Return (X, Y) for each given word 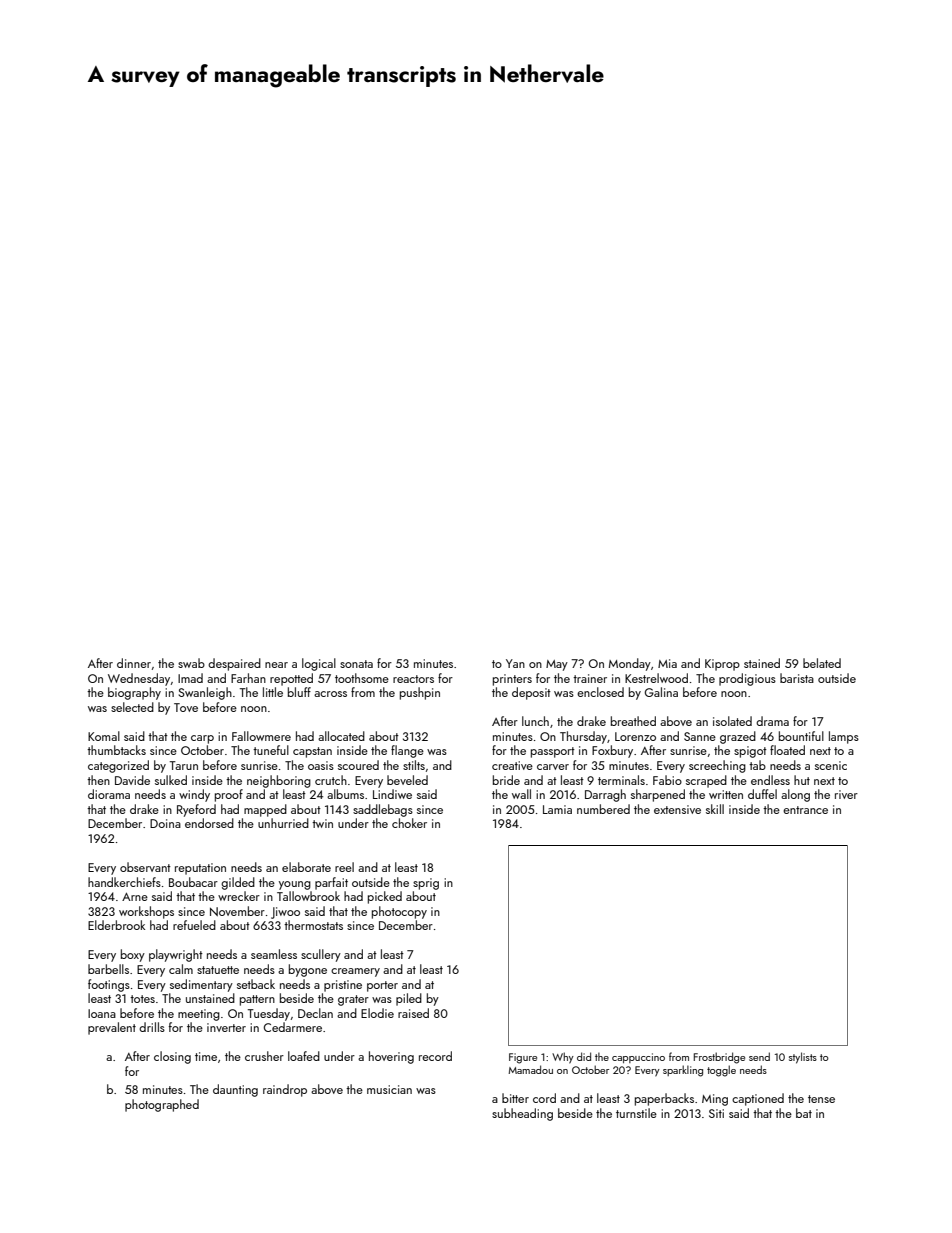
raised (413, 1013)
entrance (805, 810)
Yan (515, 663)
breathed (633, 721)
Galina (661, 692)
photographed (162, 1105)
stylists (803, 1058)
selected (132, 707)
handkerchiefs (124, 882)
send (759, 1056)
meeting (199, 1015)
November (237, 911)
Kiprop (722, 665)
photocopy (399, 912)
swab (191, 663)
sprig (426, 884)
